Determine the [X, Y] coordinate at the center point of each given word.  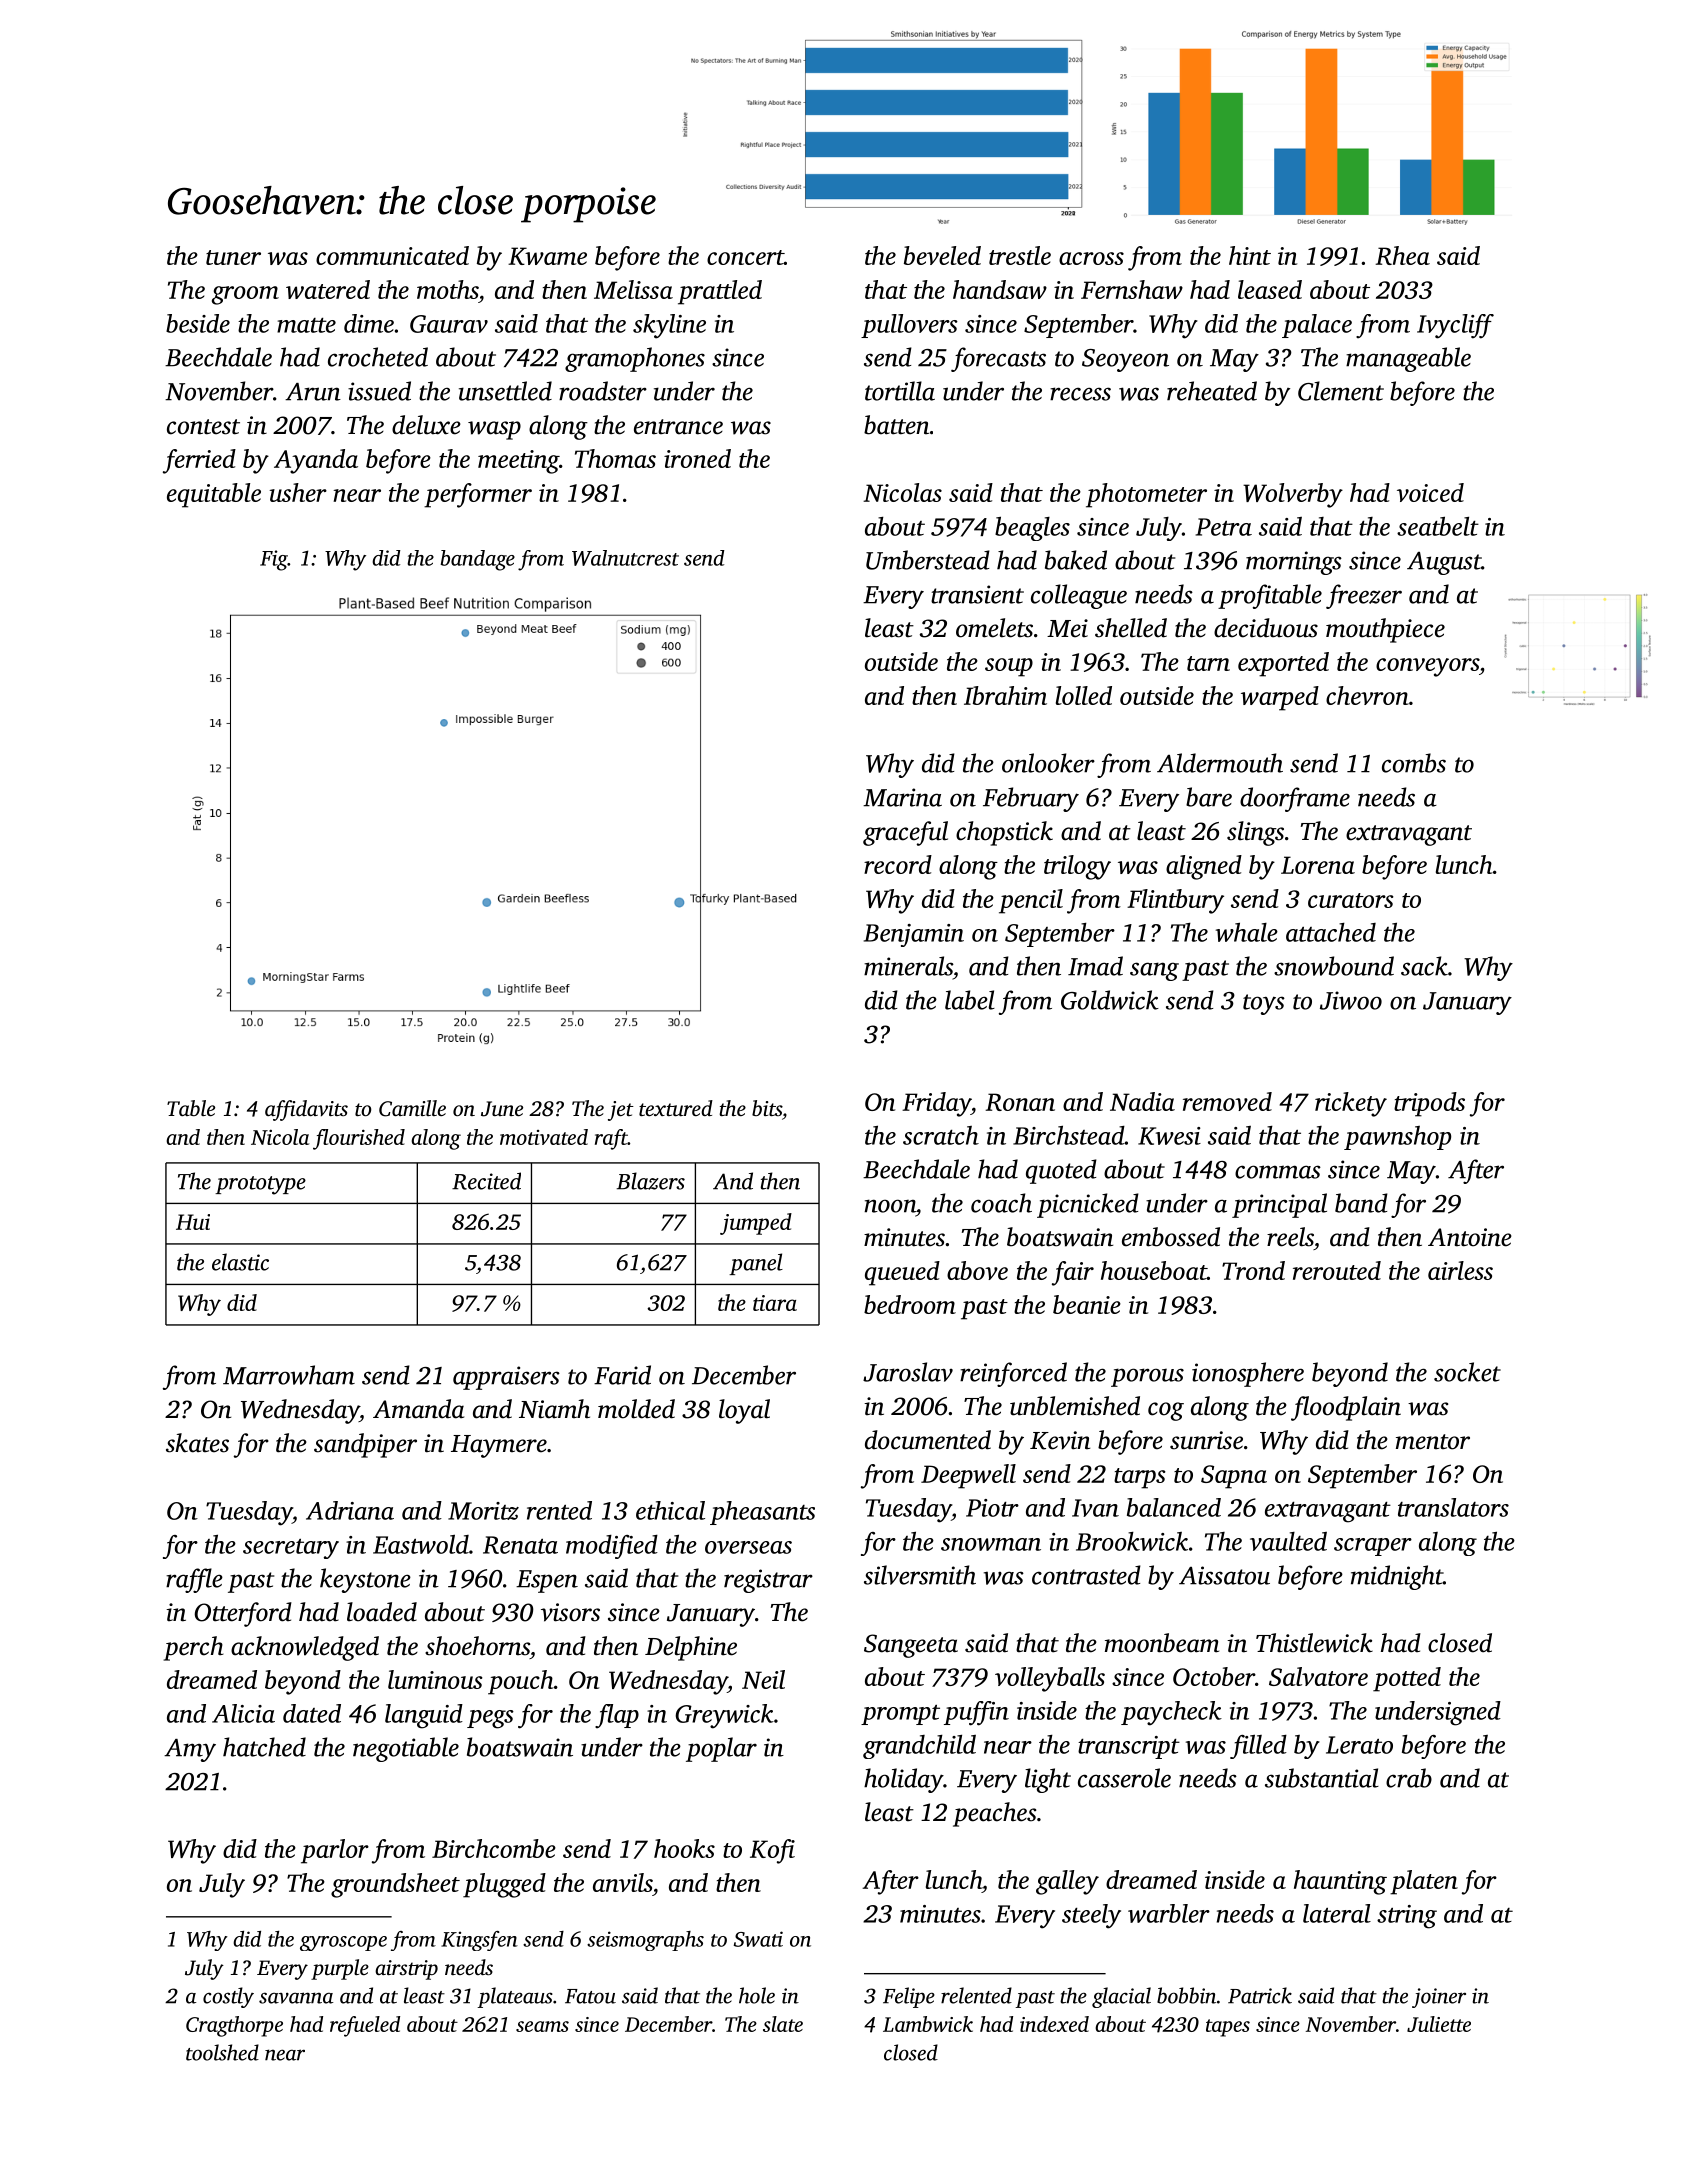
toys [1264, 1004]
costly [228, 1997]
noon [890, 1206]
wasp [494, 430]
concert [745, 257]
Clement [1341, 391]
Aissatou [1224, 1575]
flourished [359, 1139]
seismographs [645, 1941]
